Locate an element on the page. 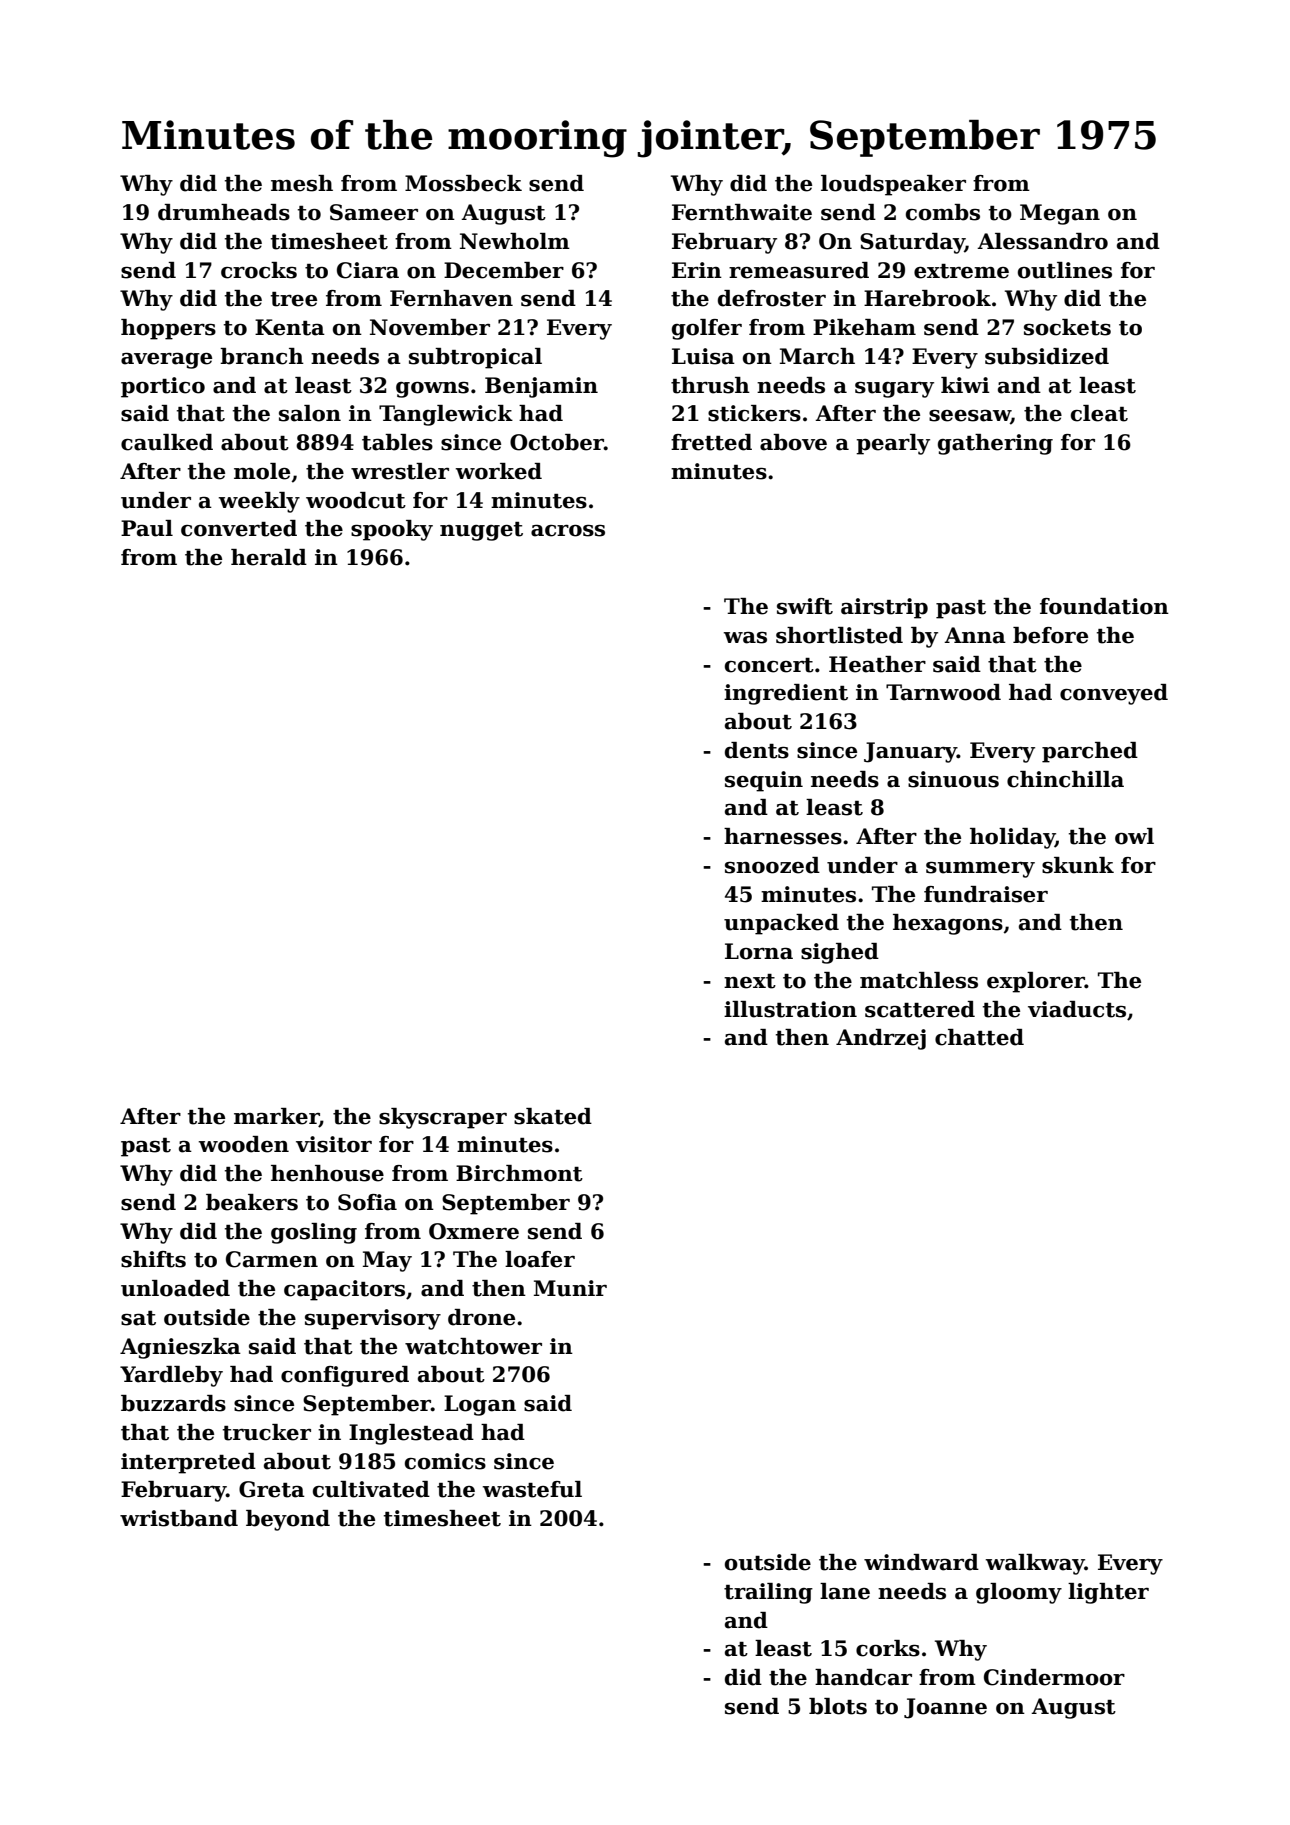  visitor is located at coordinates (334, 1144).
